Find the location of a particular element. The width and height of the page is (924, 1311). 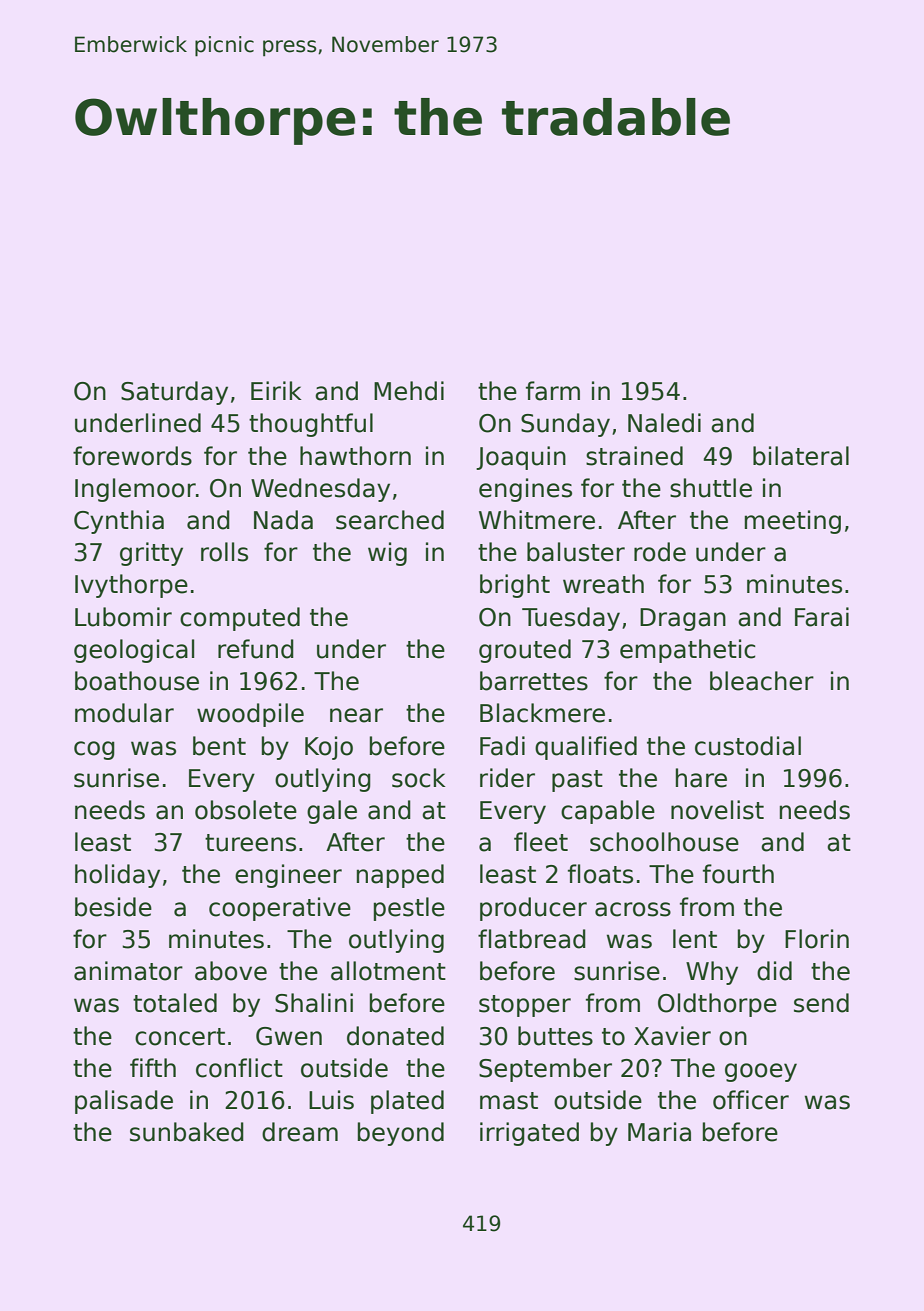

tureens is located at coordinates (250, 843).
